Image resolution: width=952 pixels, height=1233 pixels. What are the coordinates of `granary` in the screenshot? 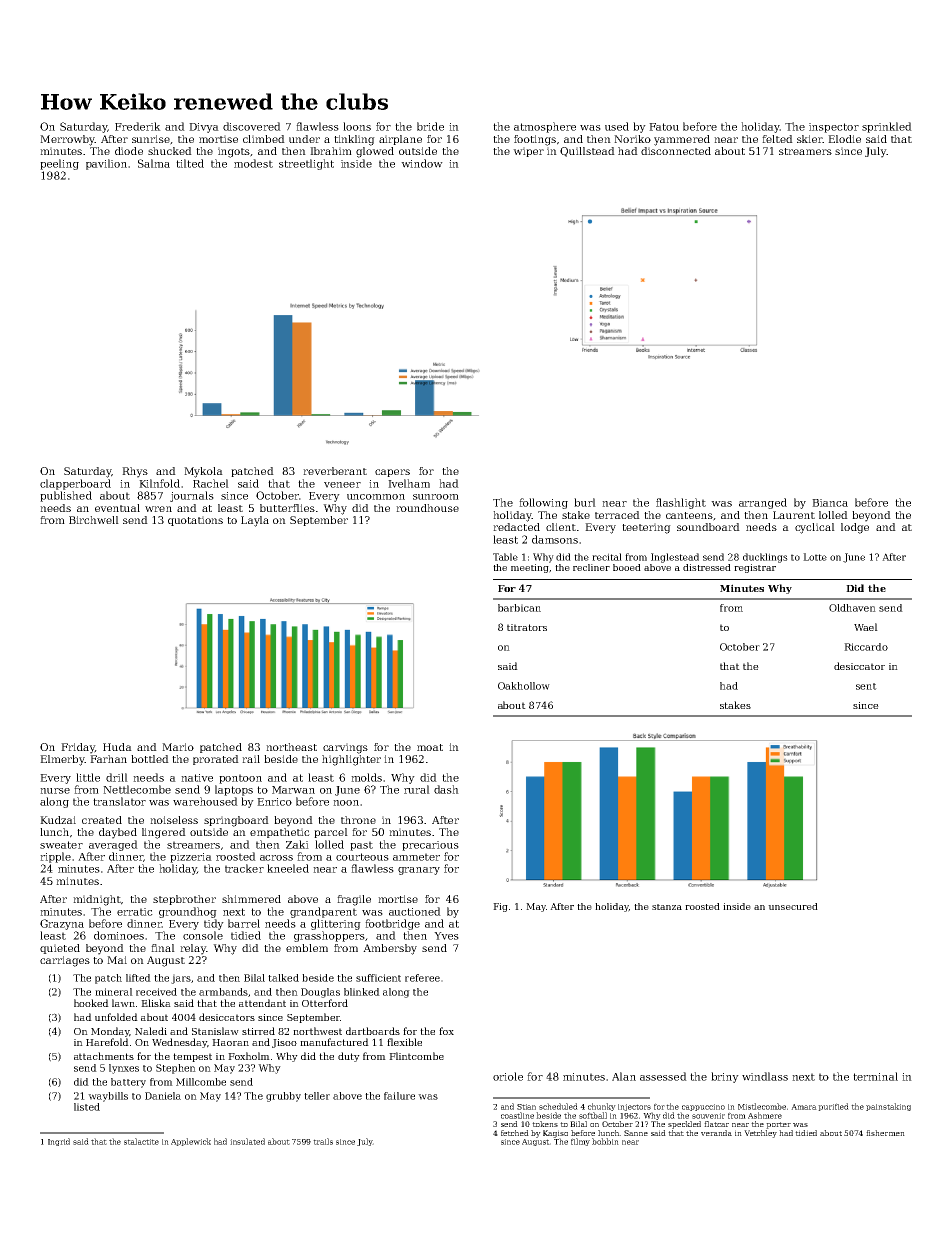 It's located at (419, 871).
